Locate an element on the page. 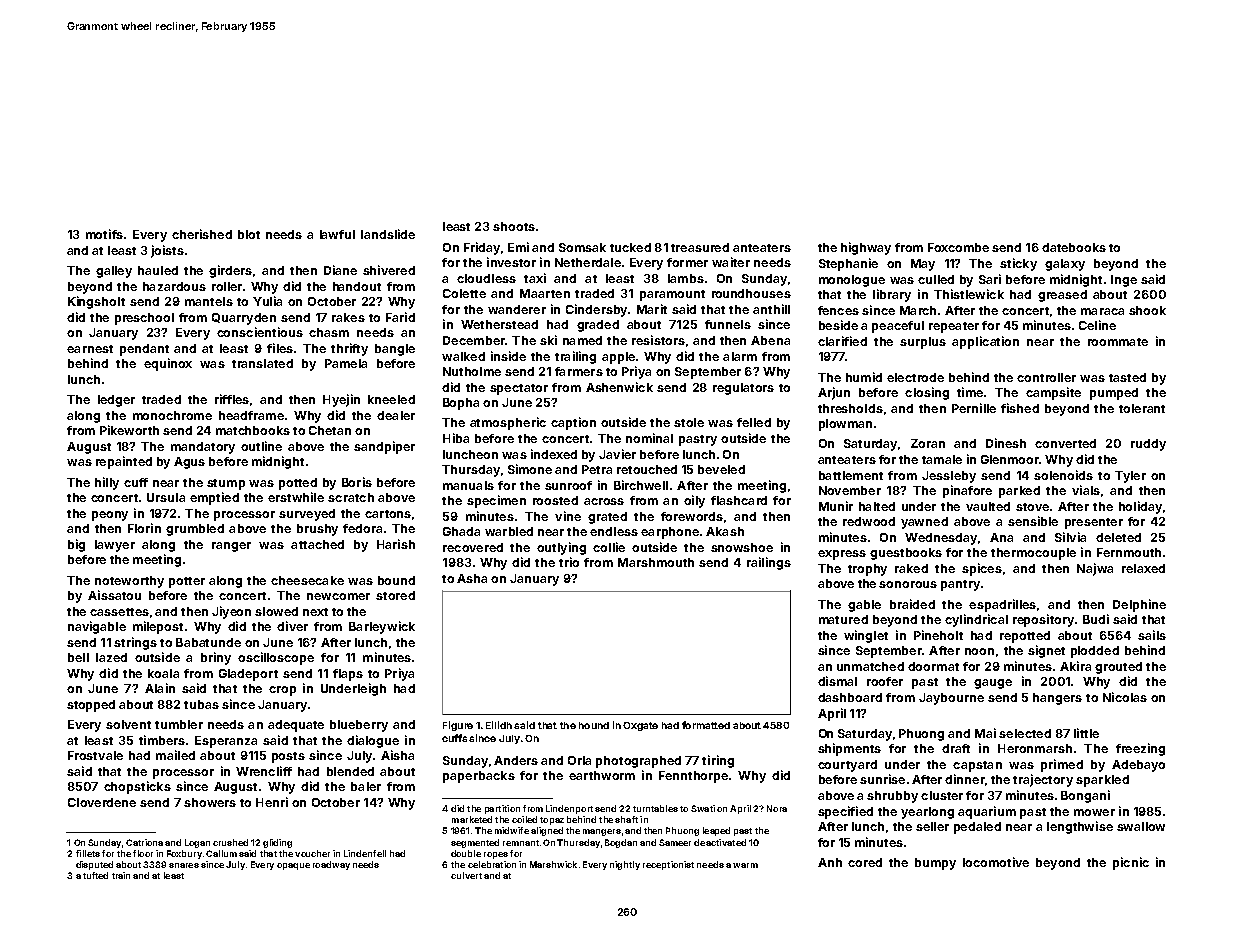 This document has width=1233, height=952. manuals is located at coordinates (468, 485).
